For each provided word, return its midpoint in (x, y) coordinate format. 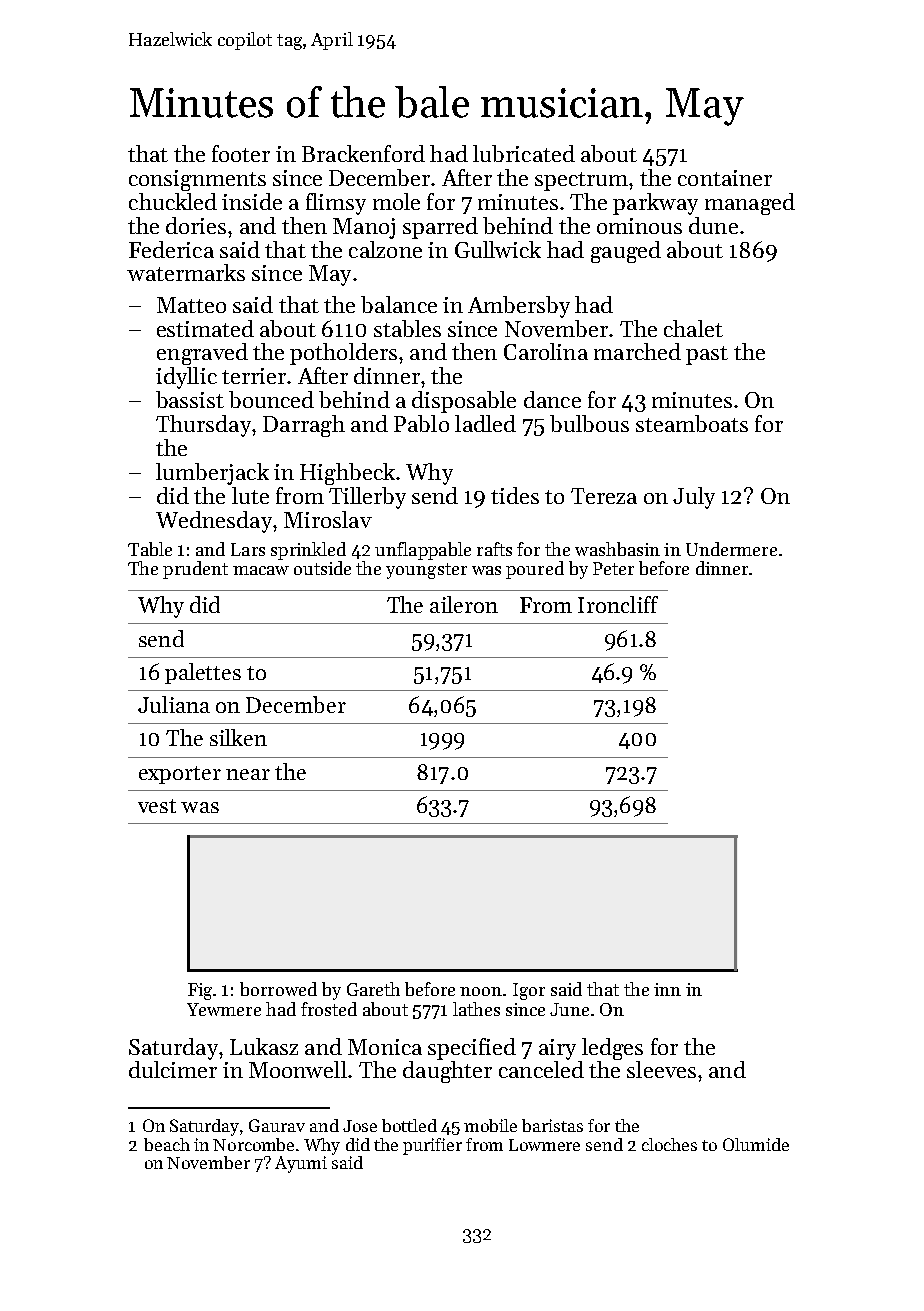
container (725, 178)
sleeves (661, 1069)
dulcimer (173, 1069)
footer (241, 153)
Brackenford (363, 153)
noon (481, 991)
